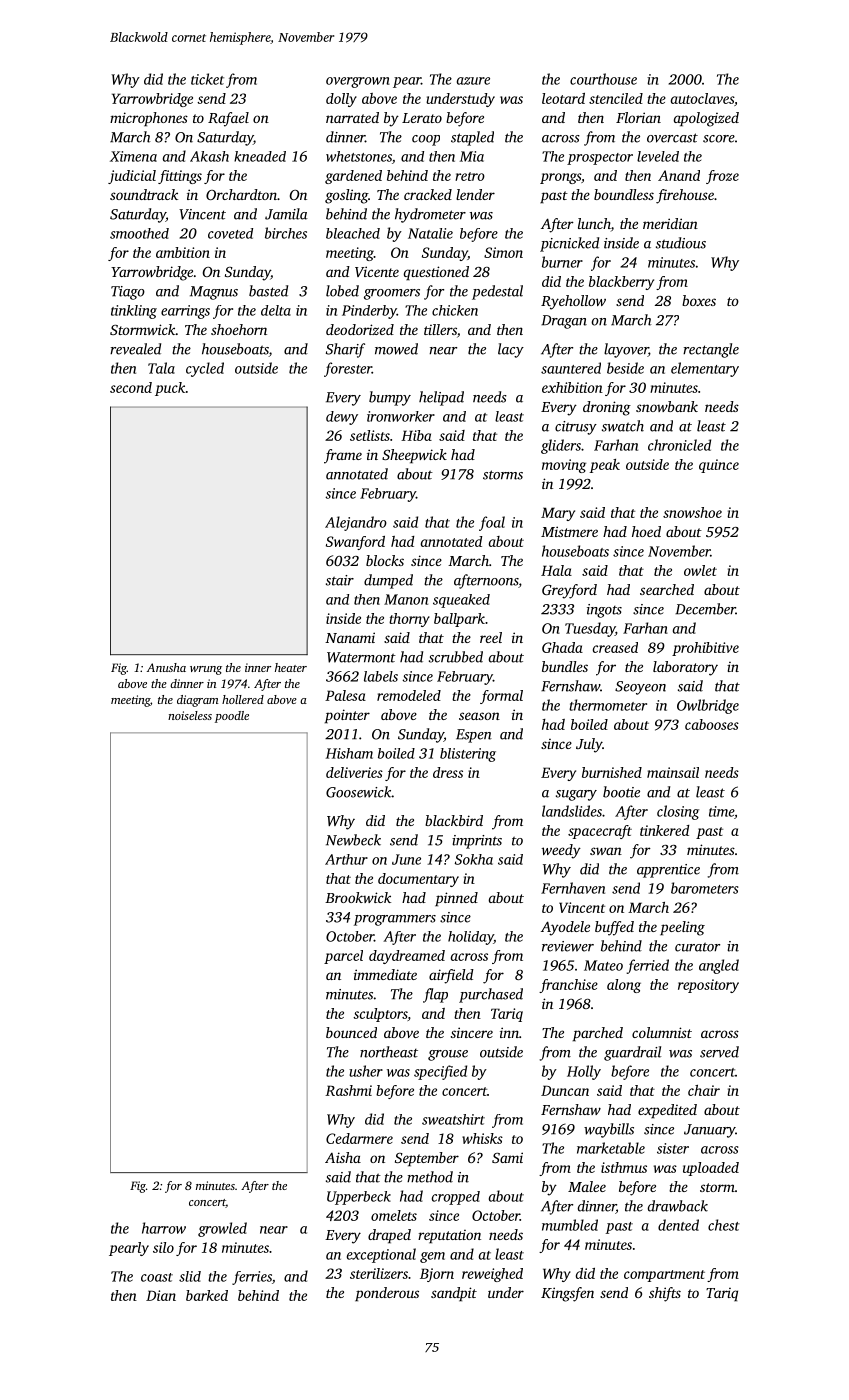 The height and width of the document is (1400, 849). Describe the element at coordinates (346, 859) in the document. I see `Arthur` at that location.
